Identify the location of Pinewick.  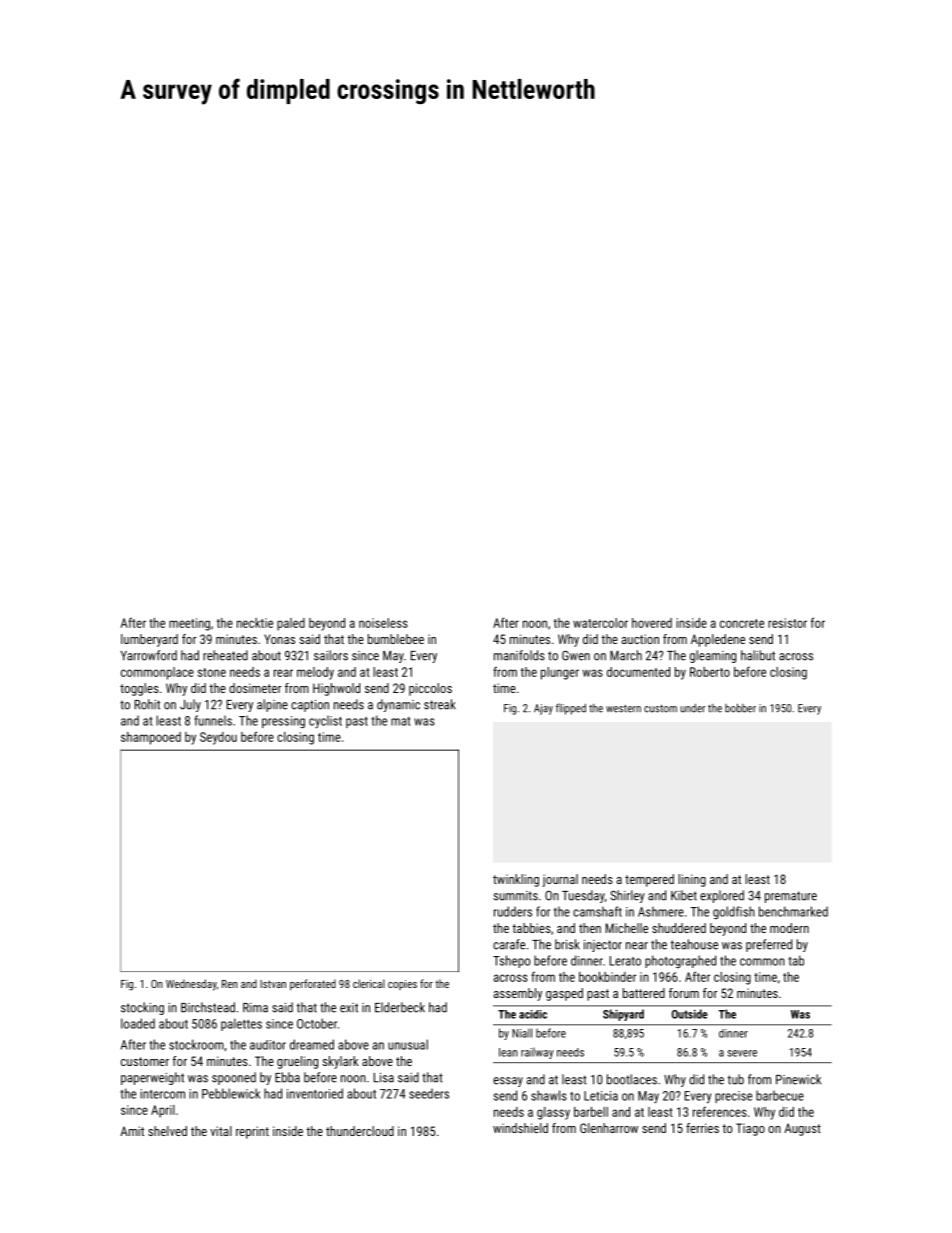
(798, 1079).
